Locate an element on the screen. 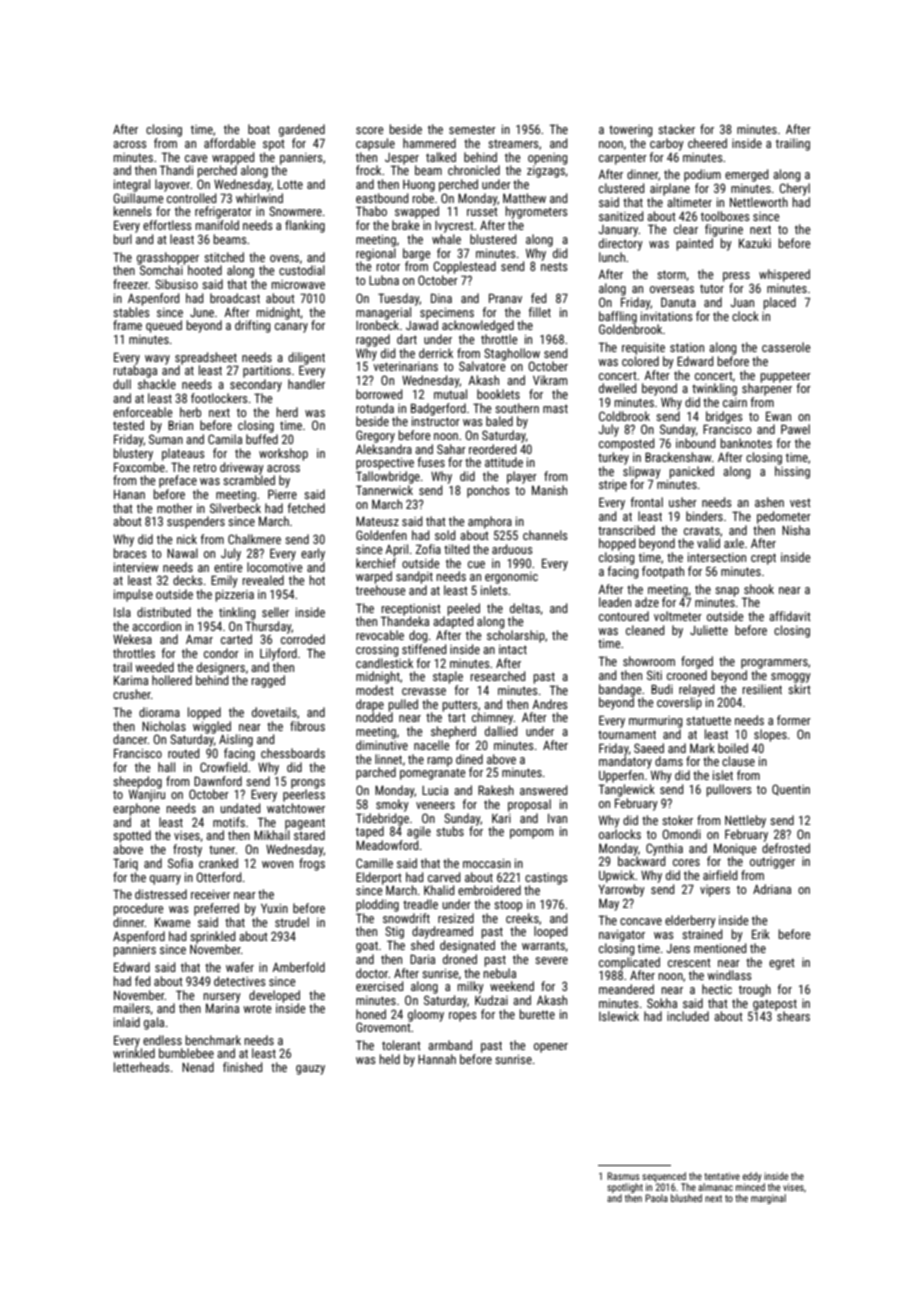 This screenshot has width=924, height=1308. designers is located at coordinates (221, 668).
